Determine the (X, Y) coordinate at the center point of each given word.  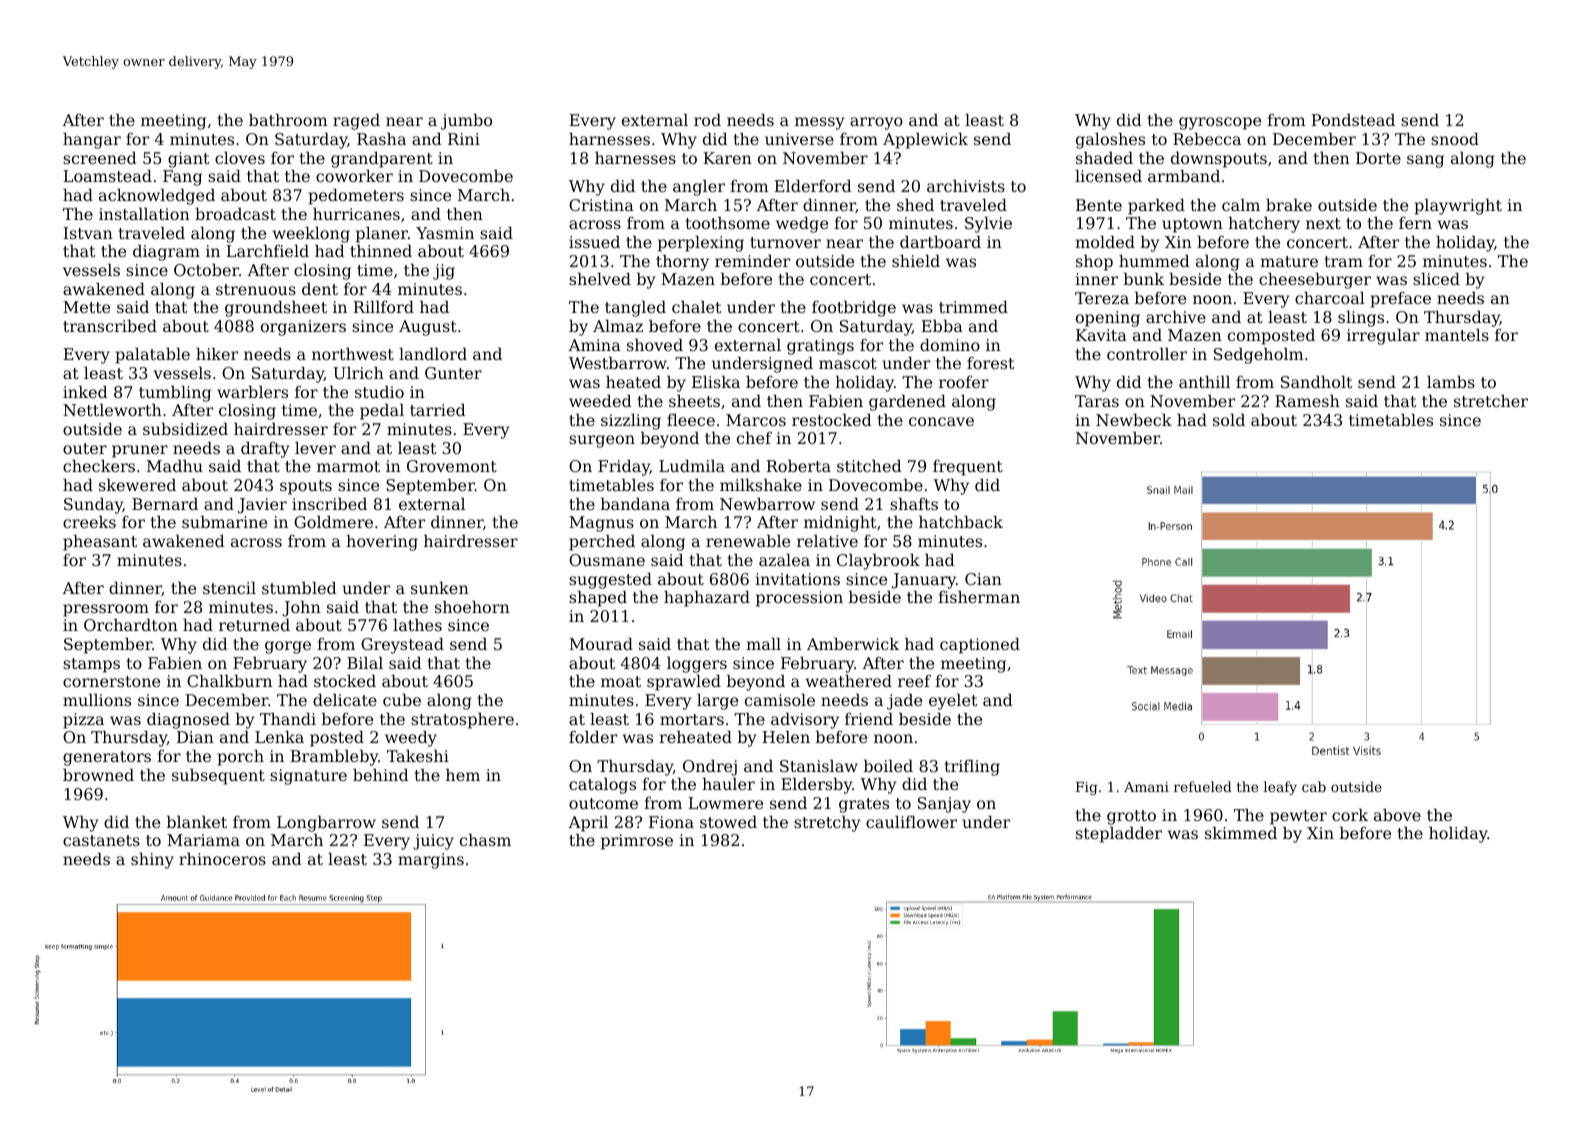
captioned (980, 645)
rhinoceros (222, 858)
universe (799, 139)
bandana (635, 503)
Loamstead (107, 175)
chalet (697, 306)
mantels (1457, 334)
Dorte (1378, 158)
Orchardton (131, 624)
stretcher (1491, 400)
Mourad (601, 643)
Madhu (175, 465)
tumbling (175, 393)
